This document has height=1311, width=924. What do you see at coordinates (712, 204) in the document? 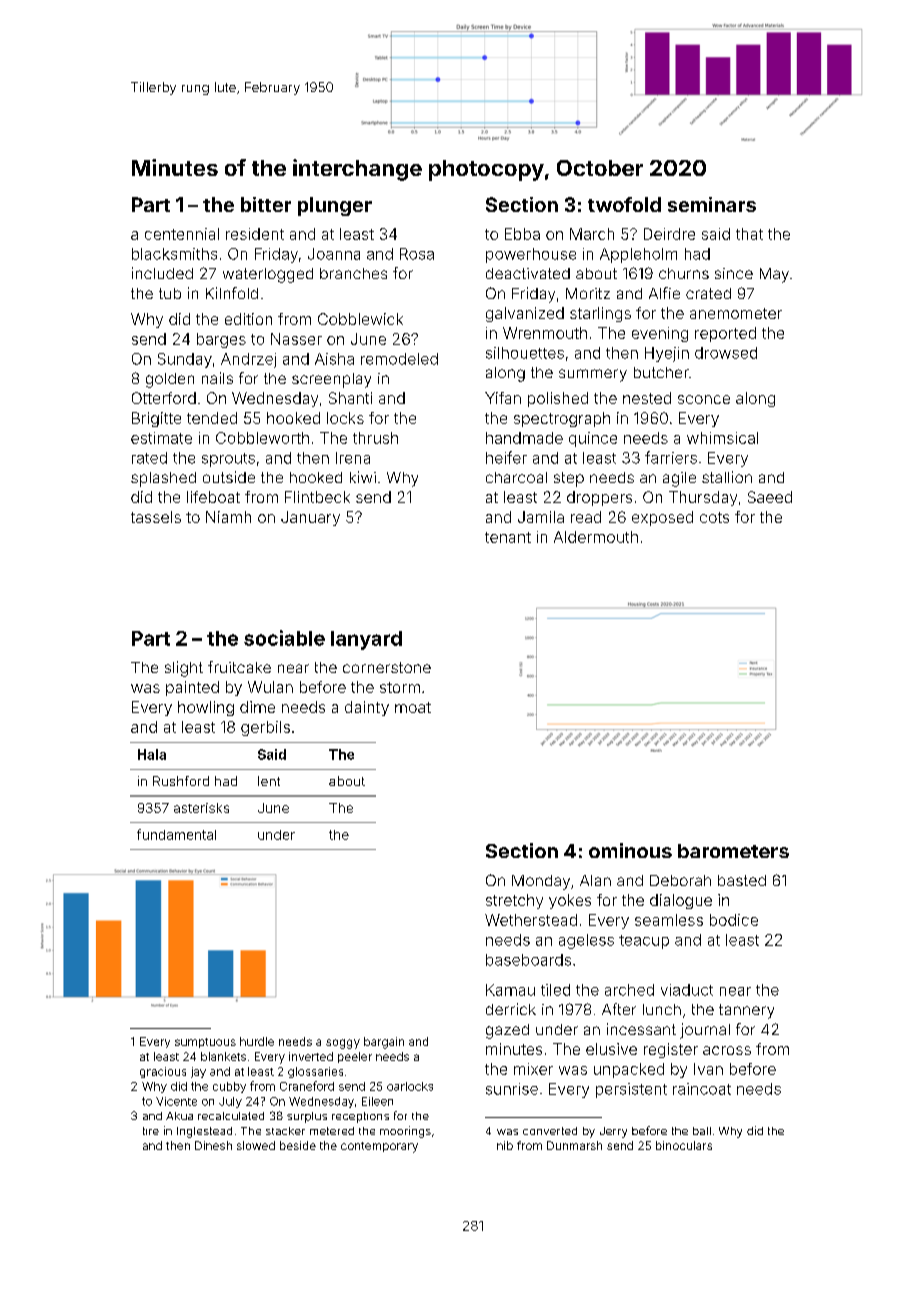
I see `seminars` at bounding box center [712, 204].
